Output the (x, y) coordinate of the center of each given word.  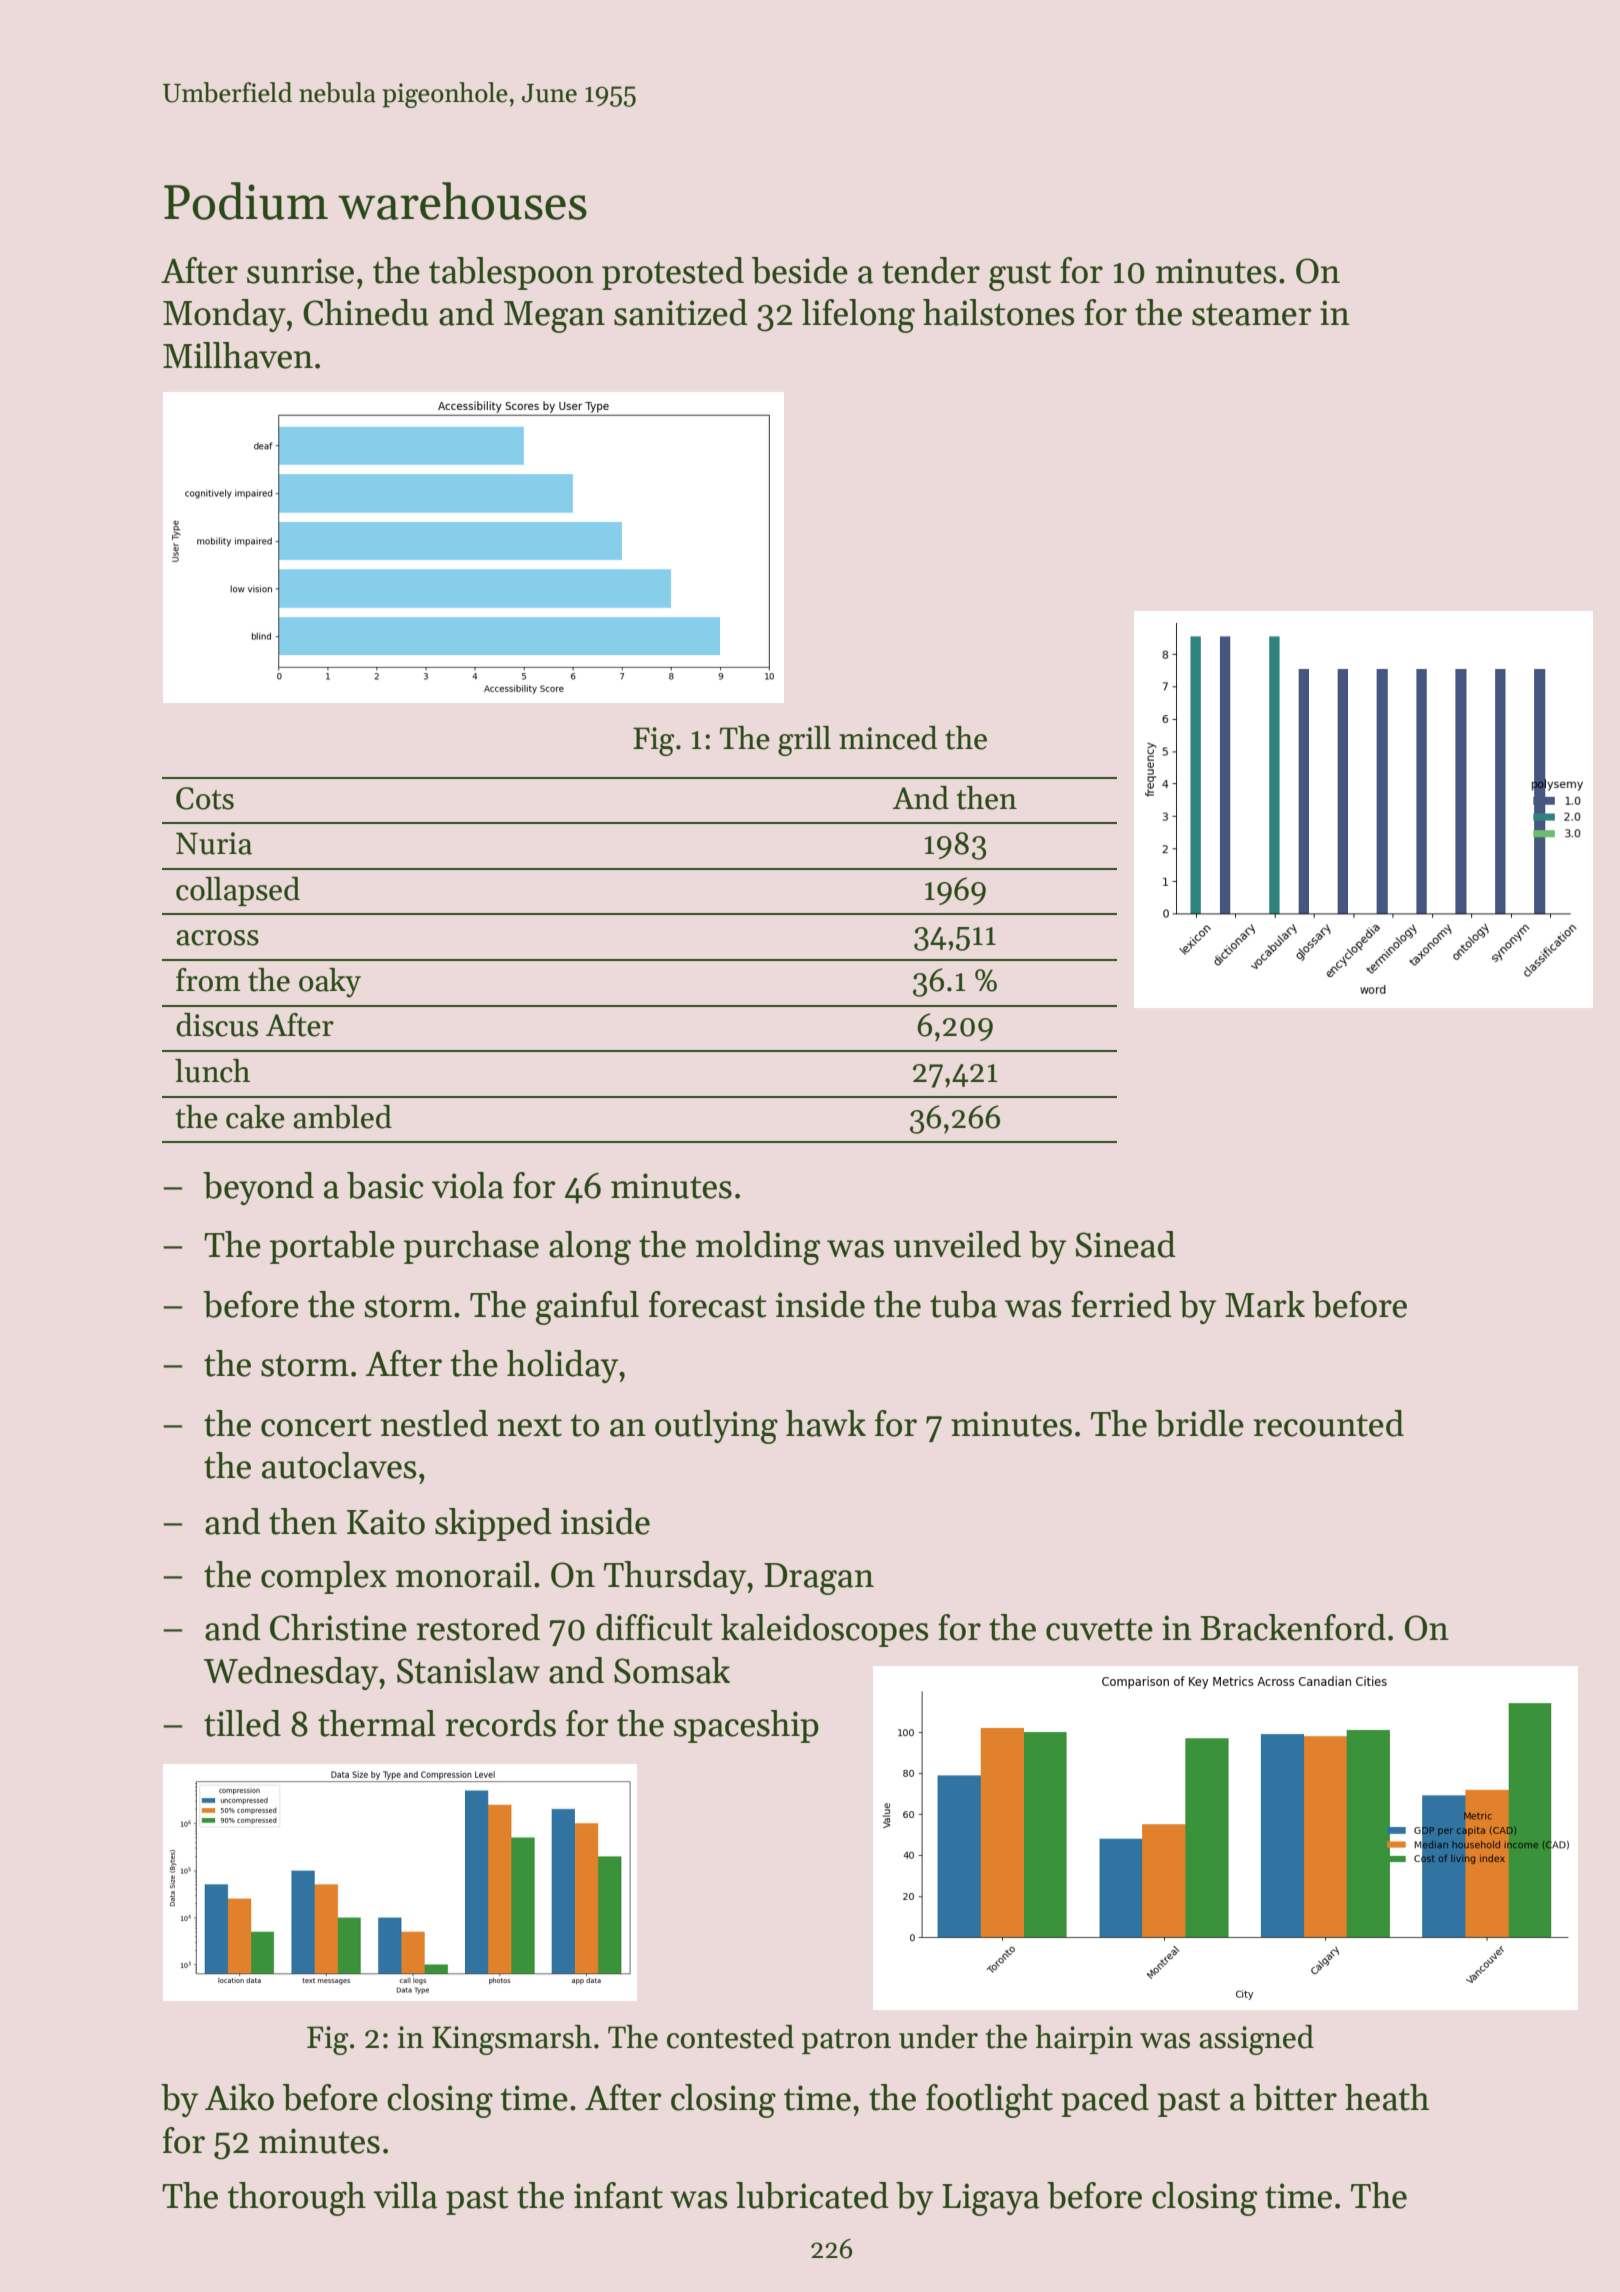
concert (316, 1425)
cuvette (1099, 1629)
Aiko (239, 2097)
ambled (342, 1117)
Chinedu (366, 312)
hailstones (999, 312)
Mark (1265, 1304)
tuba (963, 1304)
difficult (654, 1627)
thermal (377, 1723)
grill (804, 741)
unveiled (957, 1244)
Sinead (1125, 1244)
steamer (1252, 314)
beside (800, 270)
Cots (205, 798)
